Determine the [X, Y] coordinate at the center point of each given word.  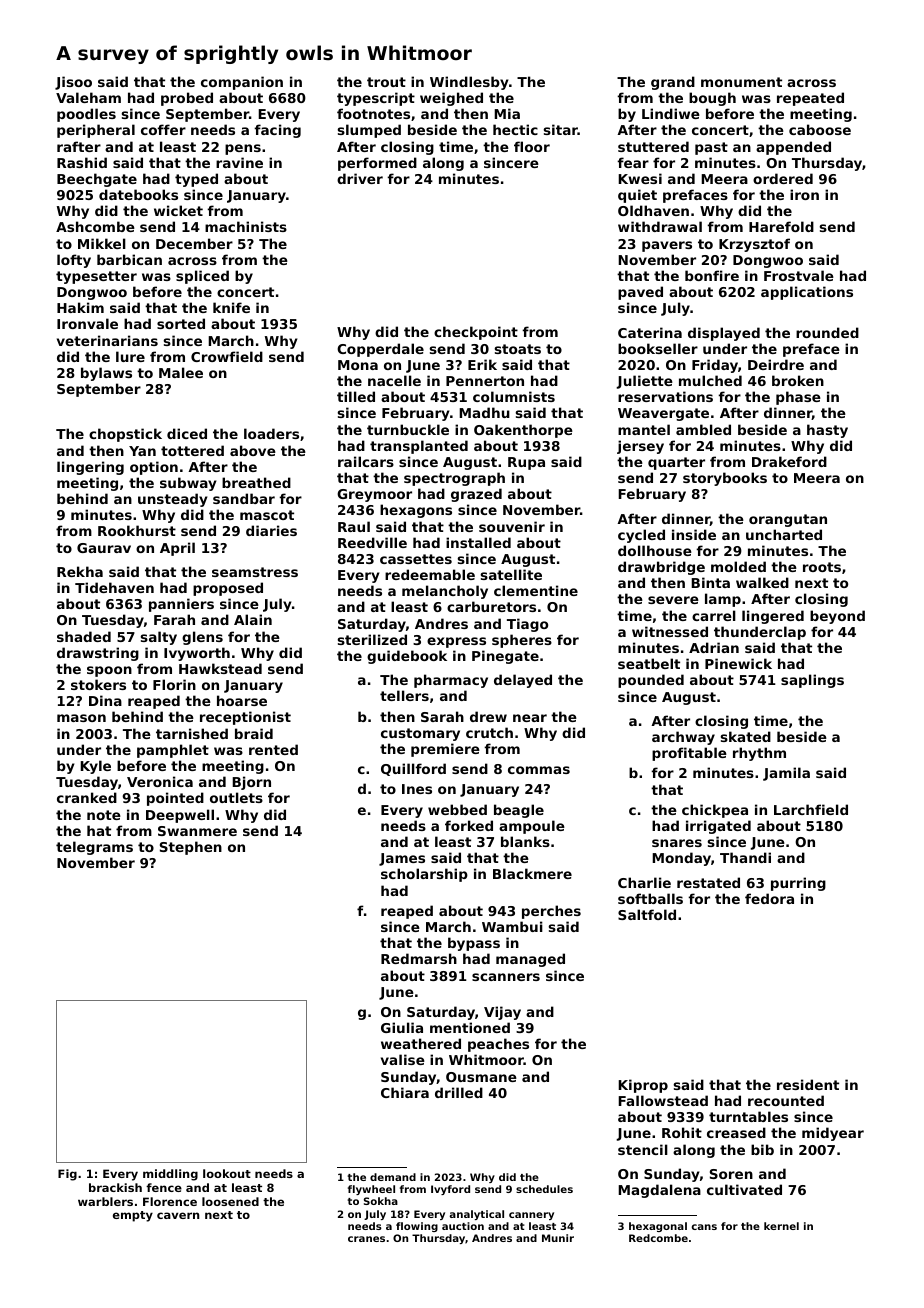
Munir [558, 1238]
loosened [230, 1201]
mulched [710, 380]
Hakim [80, 307]
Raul [354, 526]
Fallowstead [663, 1100]
